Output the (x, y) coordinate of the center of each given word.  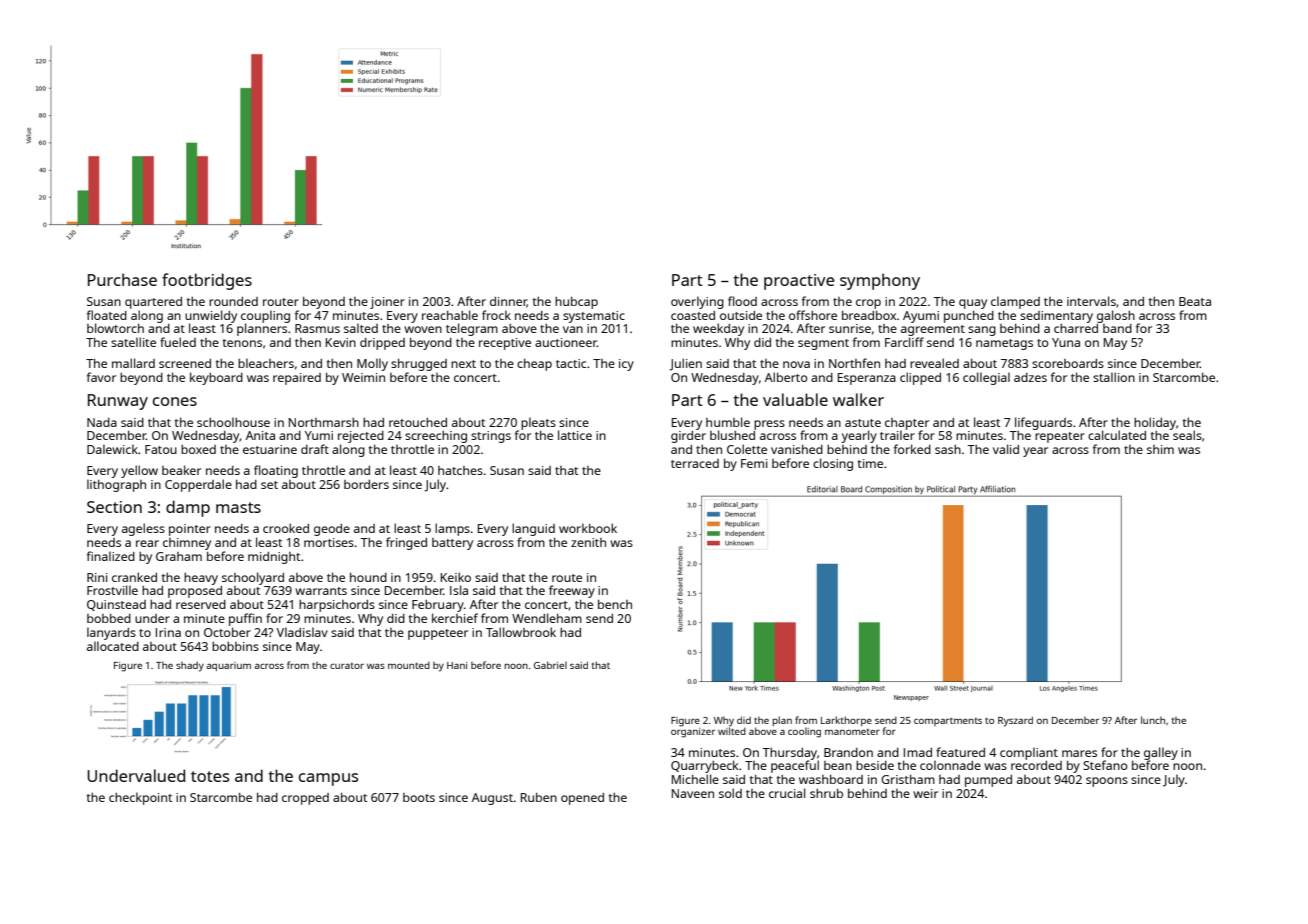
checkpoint (141, 798)
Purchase (122, 279)
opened (582, 799)
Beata (1195, 301)
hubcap (576, 303)
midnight (274, 558)
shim (1160, 449)
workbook (588, 528)
